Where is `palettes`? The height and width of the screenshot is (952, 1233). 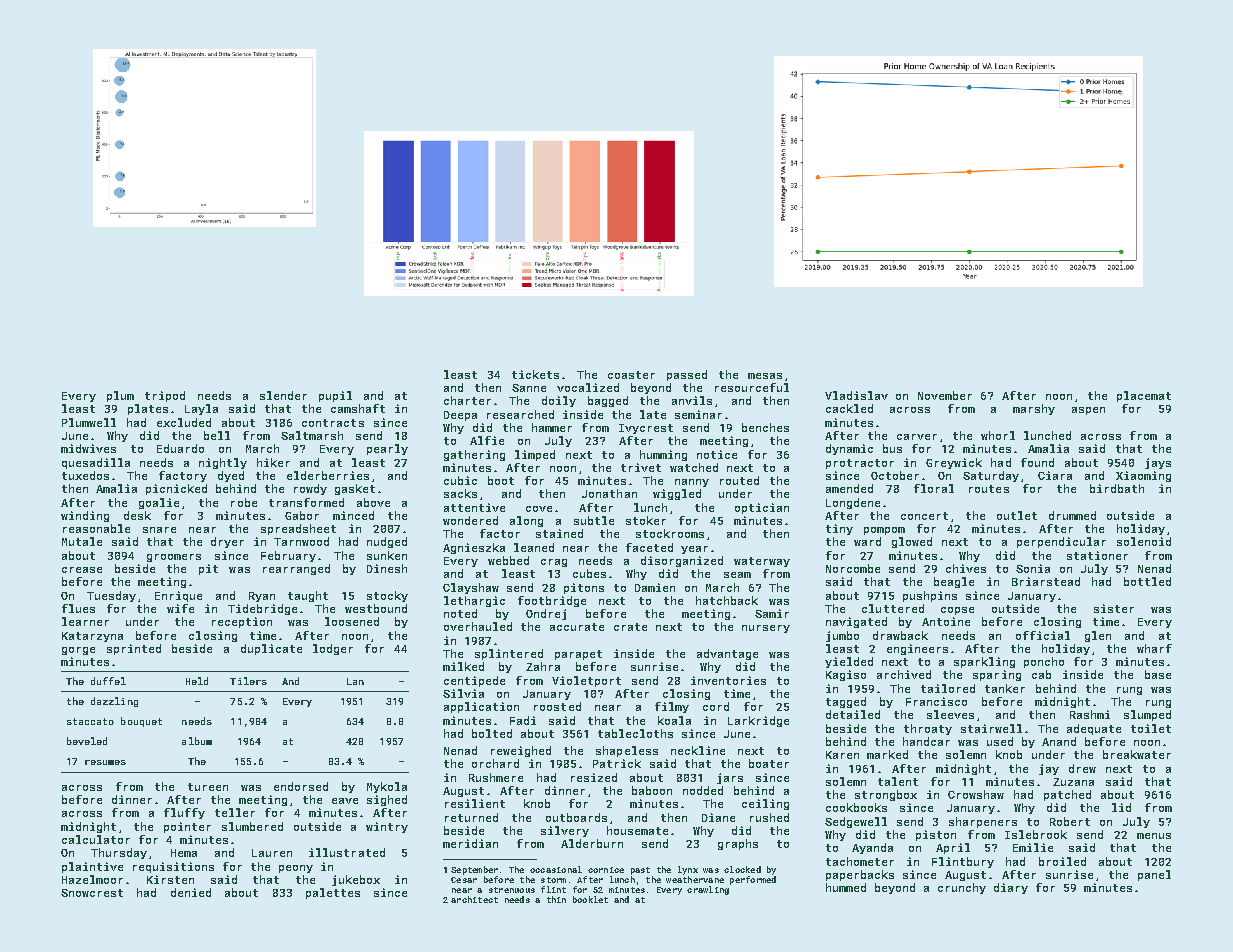
palettes is located at coordinates (333, 893).
